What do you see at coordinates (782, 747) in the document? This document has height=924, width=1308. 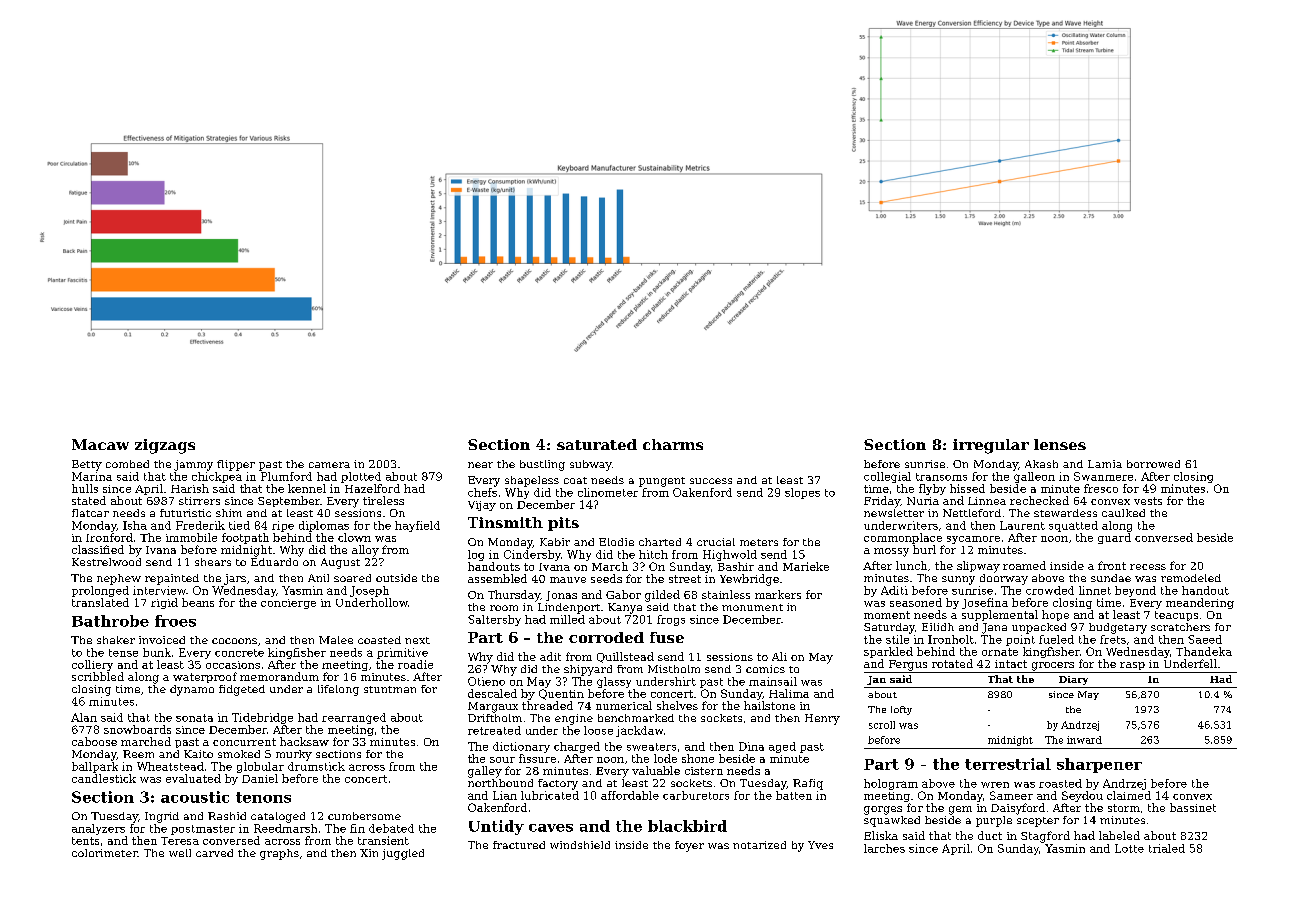 I see `aged` at bounding box center [782, 747].
